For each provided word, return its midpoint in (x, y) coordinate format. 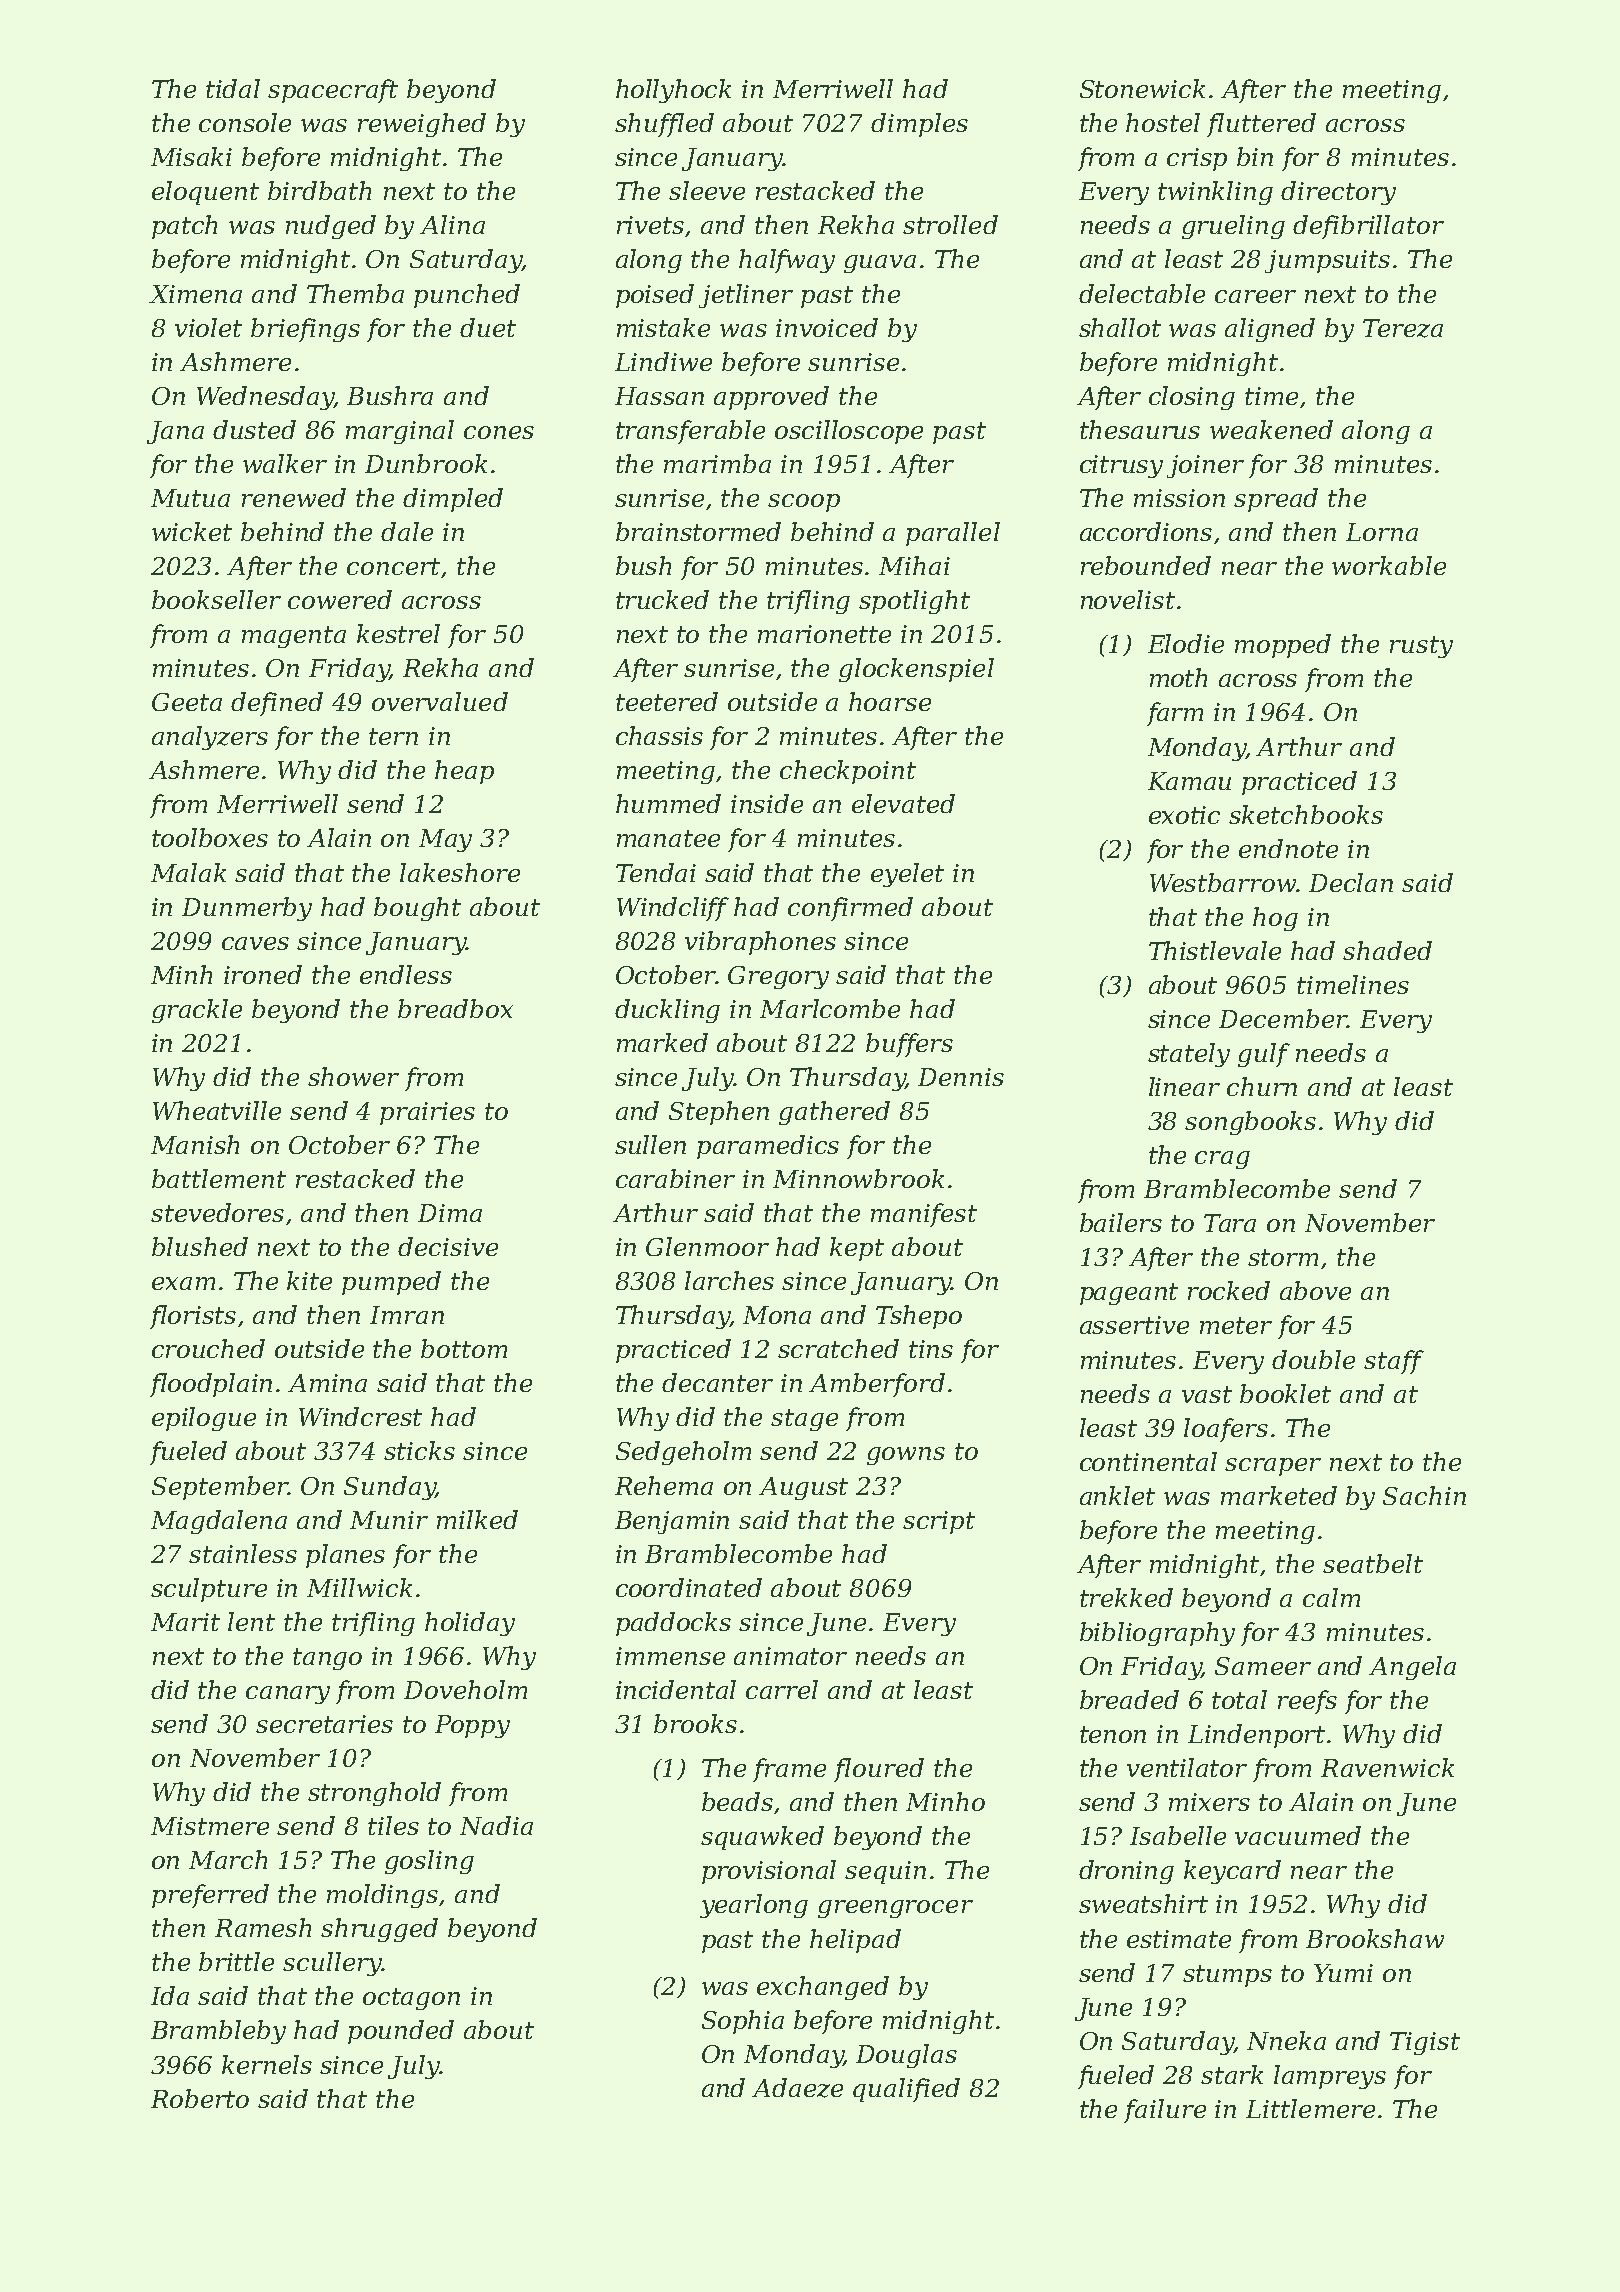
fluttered (1261, 125)
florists (193, 1317)
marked (662, 1042)
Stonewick (1142, 88)
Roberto (200, 2098)
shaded (1387, 950)
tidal (233, 88)
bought (417, 909)
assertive (1134, 1325)
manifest (924, 1215)
